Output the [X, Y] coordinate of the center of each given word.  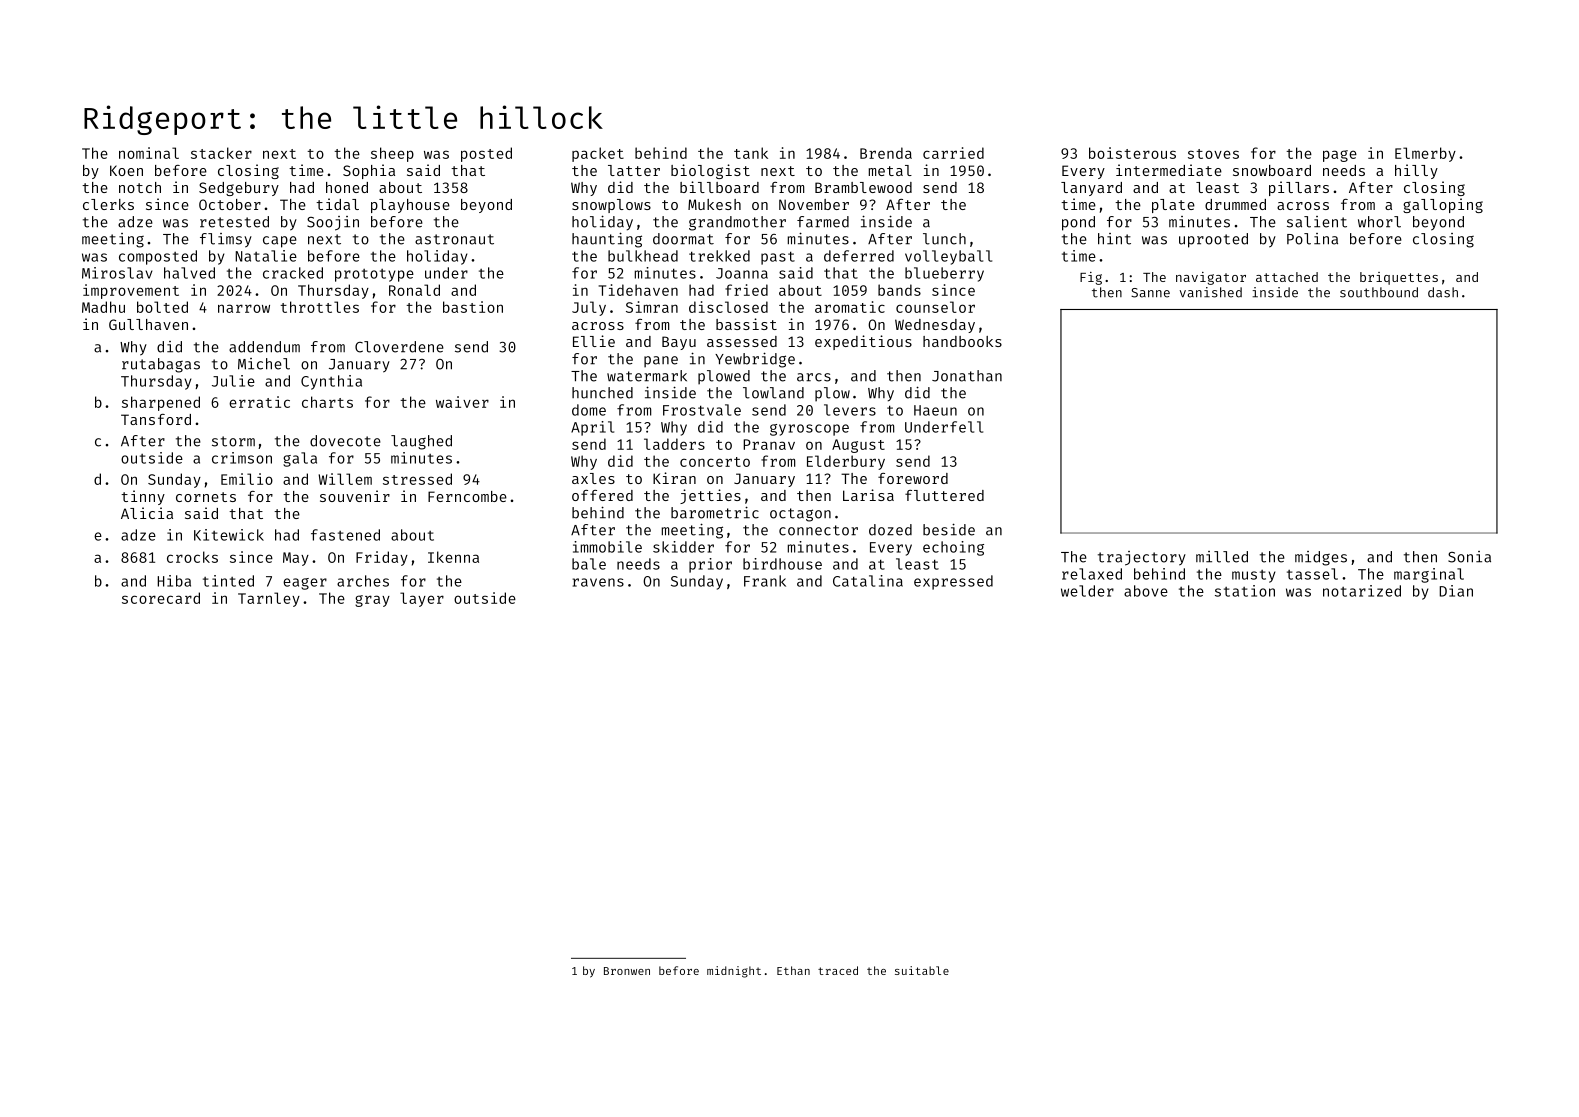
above [1146, 591]
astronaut [454, 239]
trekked [719, 256]
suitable [922, 970]
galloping [1443, 205]
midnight [734, 972]
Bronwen [627, 971]
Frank [765, 581]
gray [372, 601]
